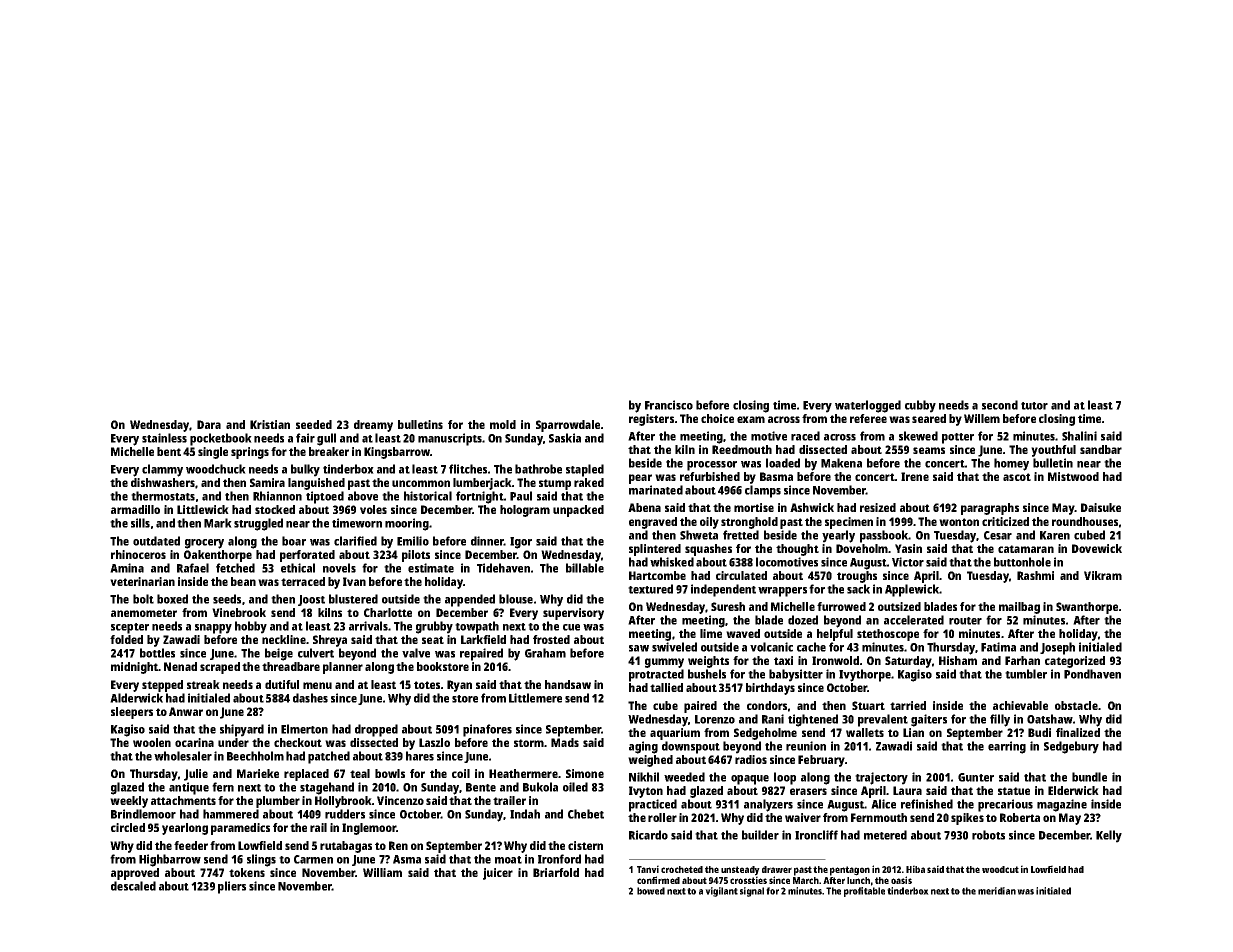  What do you see at coordinates (194, 742) in the document?
I see `ocarina` at bounding box center [194, 742].
